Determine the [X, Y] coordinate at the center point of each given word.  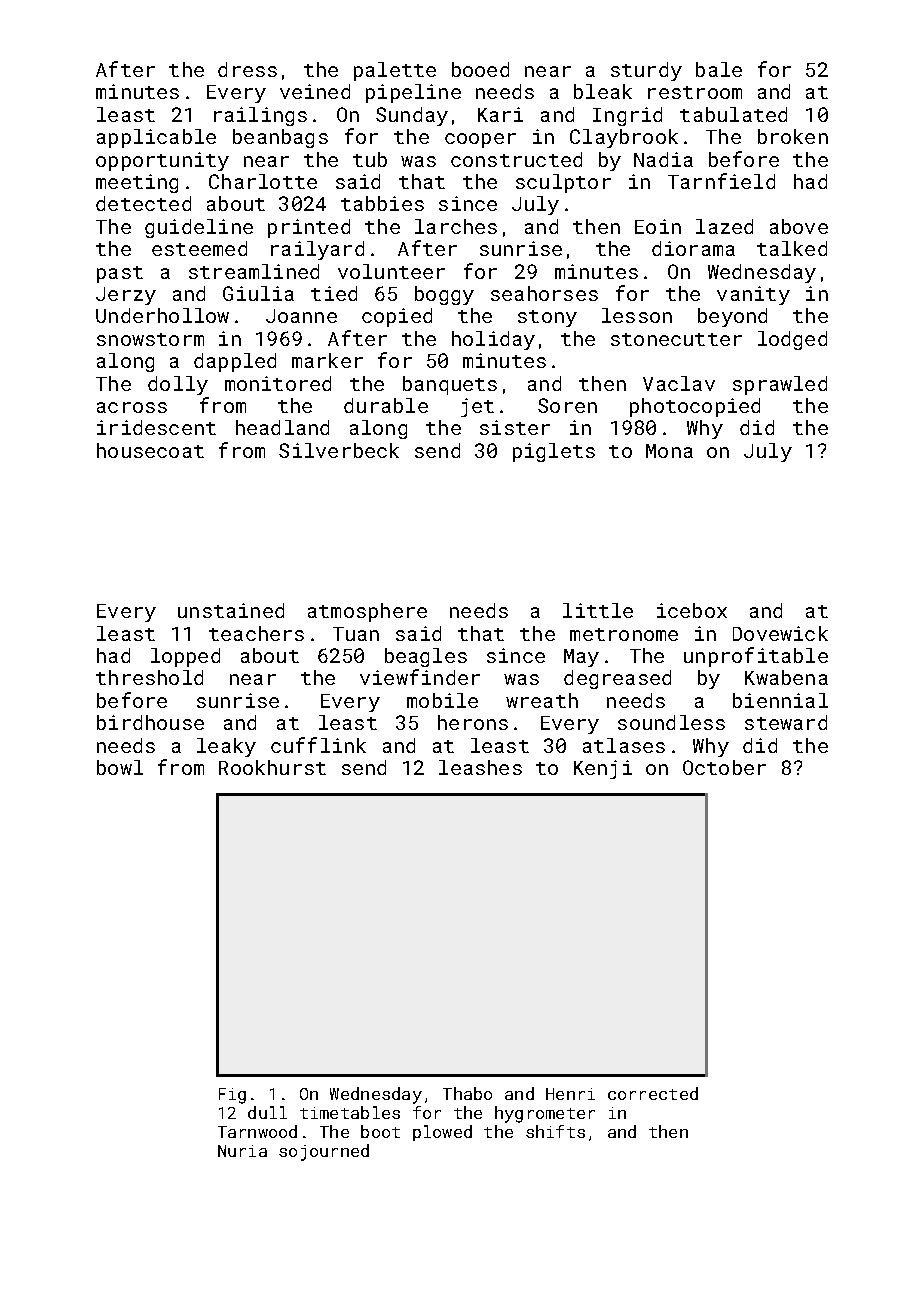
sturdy [646, 71]
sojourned [324, 1152]
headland [282, 427]
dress [247, 69]
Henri [570, 1094]
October [724, 767]
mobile [442, 700]
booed [480, 69]
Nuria [242, 1151]
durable [386, 405]
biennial [780, 700]
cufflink [318, 745]
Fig [232, 1096]
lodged [792, 340]
